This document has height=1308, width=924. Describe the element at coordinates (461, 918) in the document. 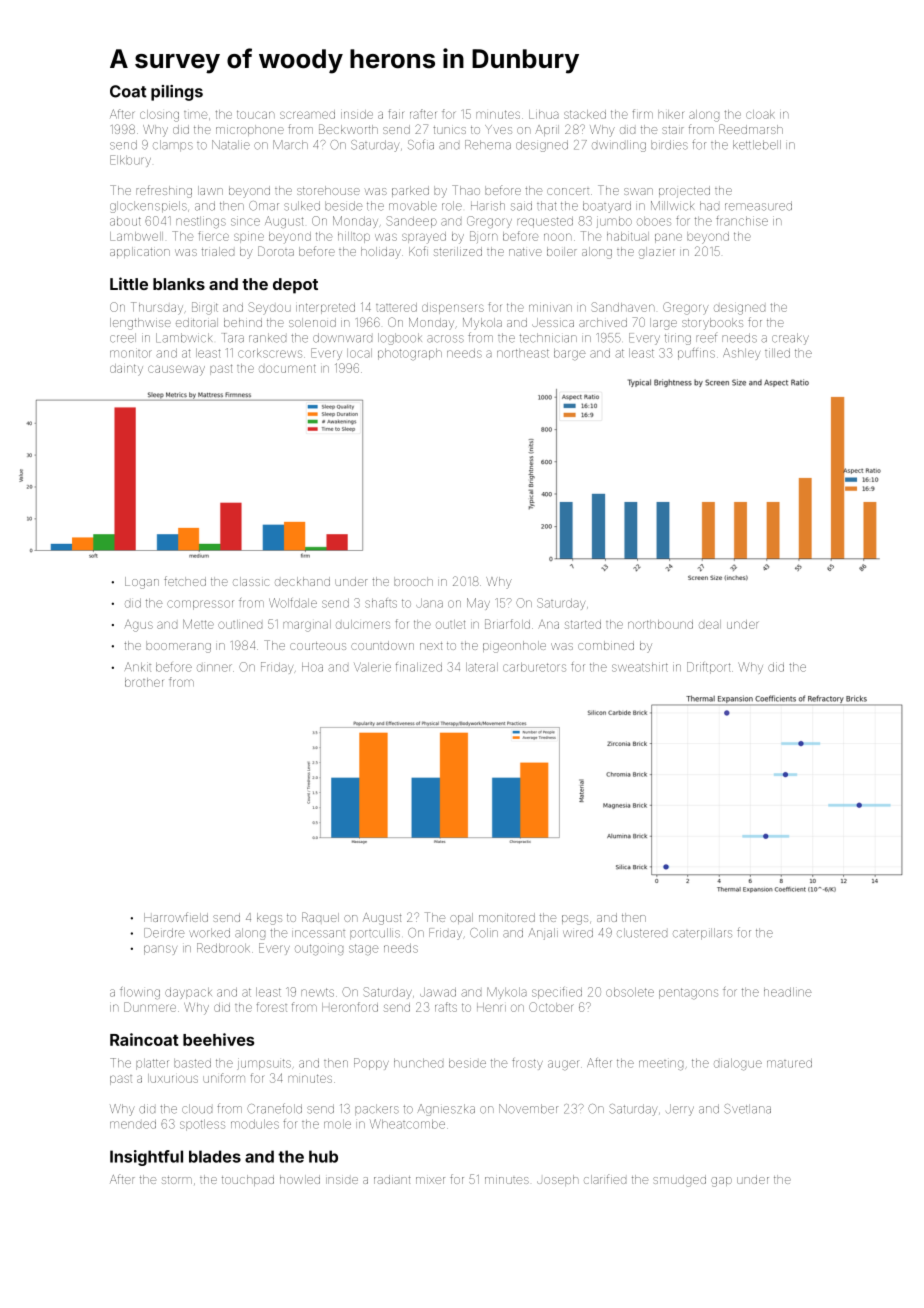

I see `opal` at that location.
